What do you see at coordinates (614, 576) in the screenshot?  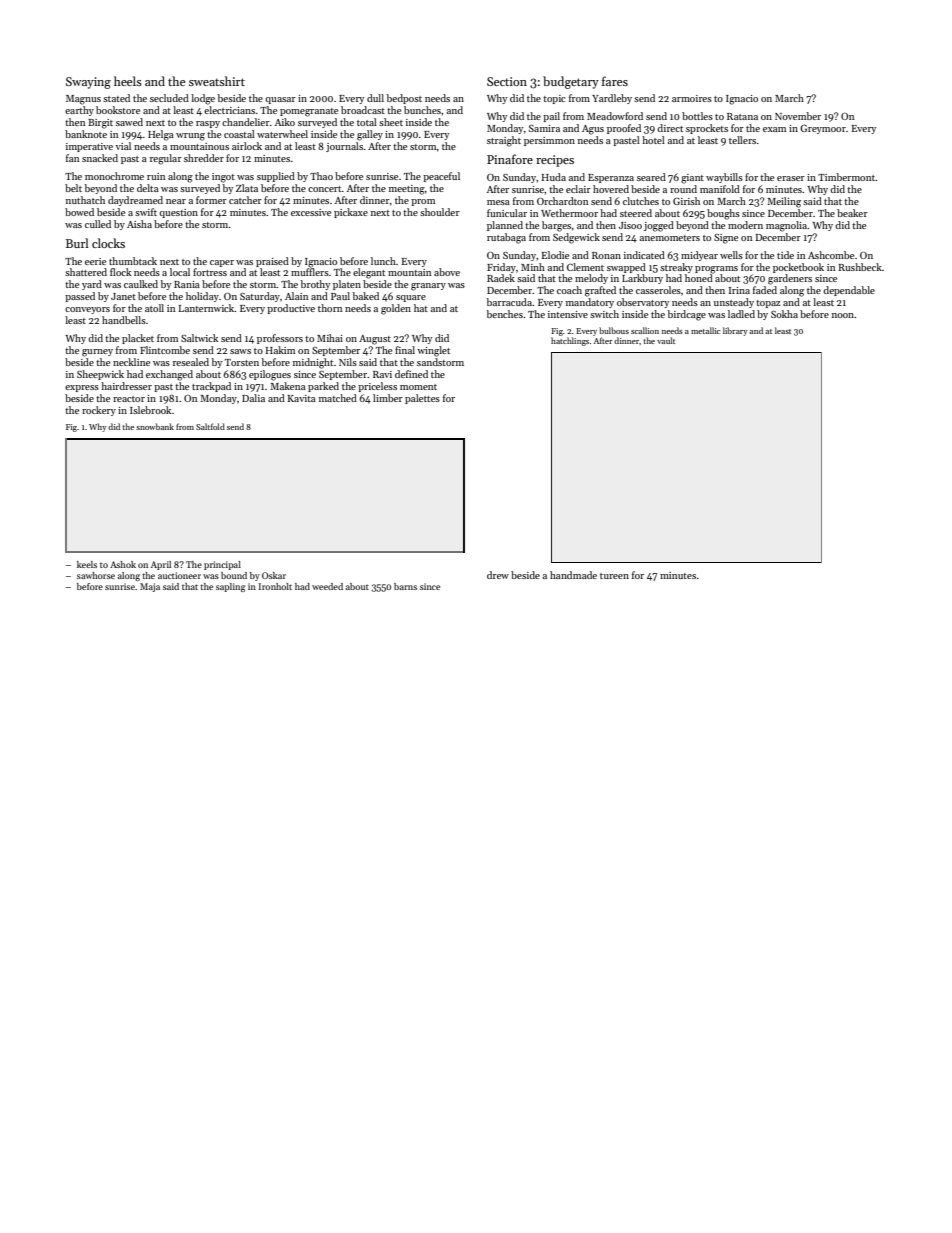 I see `tureen` at bounding box center [614, 576].
